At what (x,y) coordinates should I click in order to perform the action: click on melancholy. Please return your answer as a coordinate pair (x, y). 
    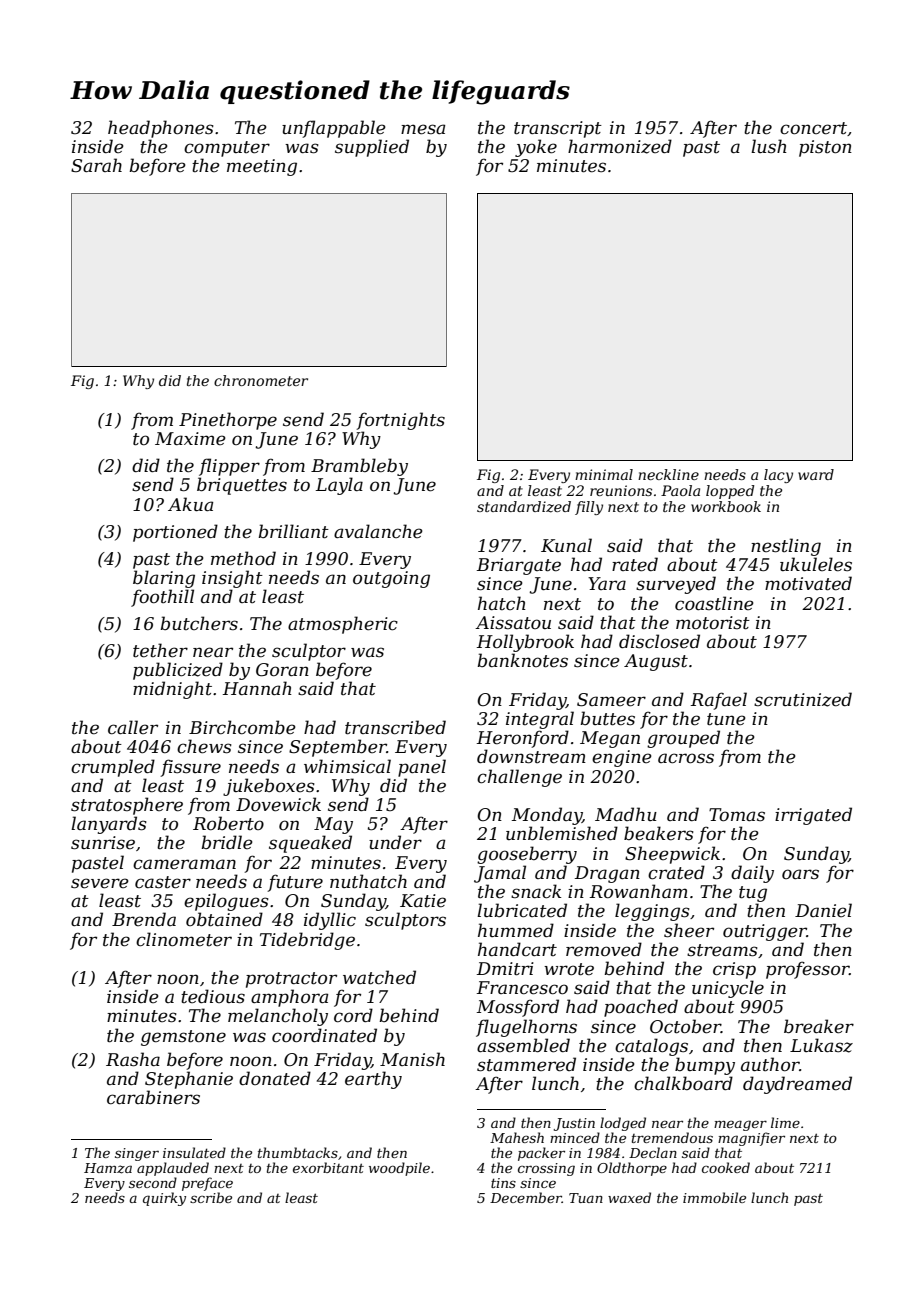
    Looking at the image, I should click on (278, 1017).
